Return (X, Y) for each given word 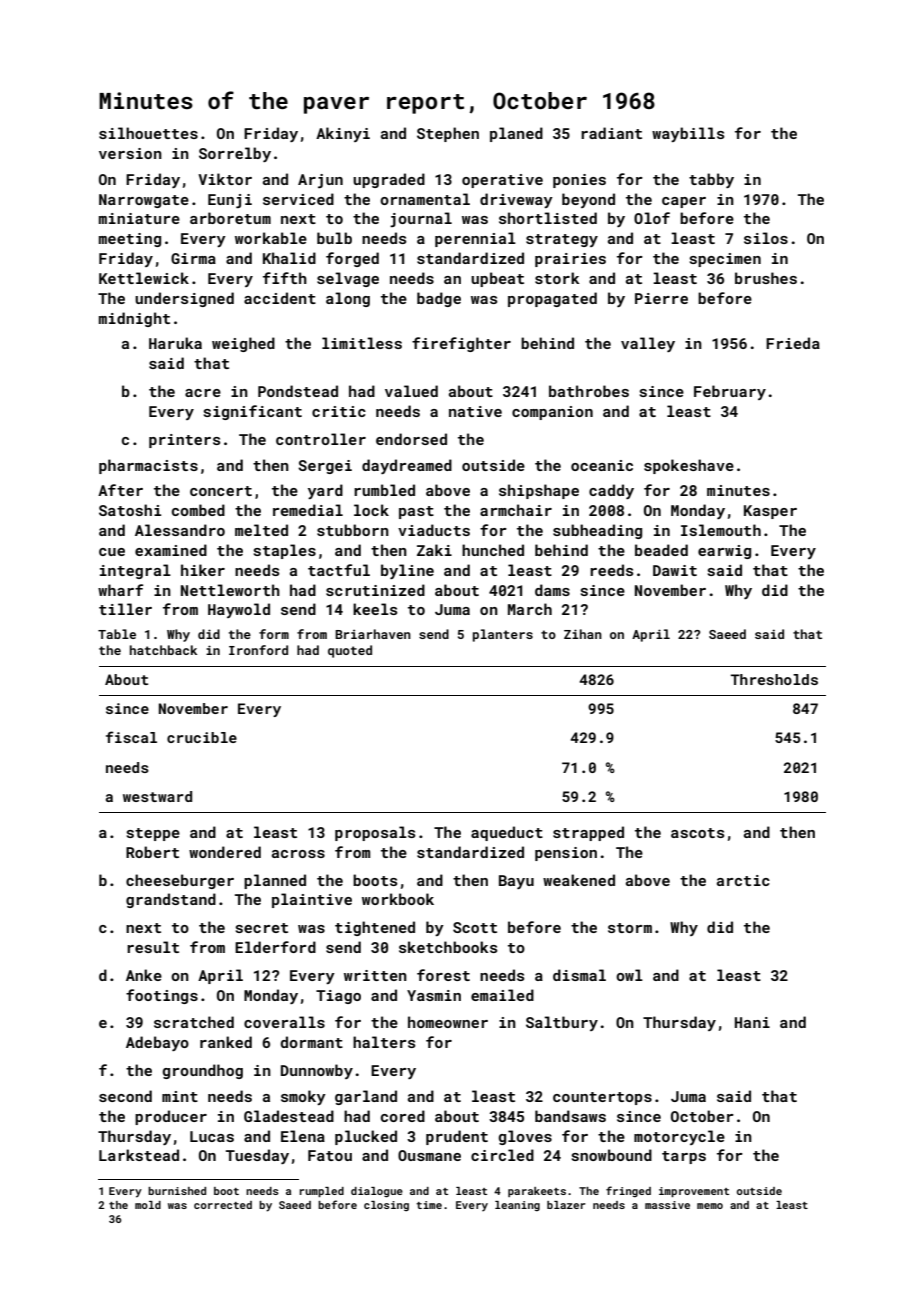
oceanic (602, 465)
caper (684, 202)
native (475, 411)
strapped (588, 833)
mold (148, 1205)
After (120, 490)
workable (271, 238)
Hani (752, 1022)
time (429, 1205)
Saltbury (562, 1023)
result (153, 947)
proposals (375, 833)
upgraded (389, 180)
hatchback (163, 650)
